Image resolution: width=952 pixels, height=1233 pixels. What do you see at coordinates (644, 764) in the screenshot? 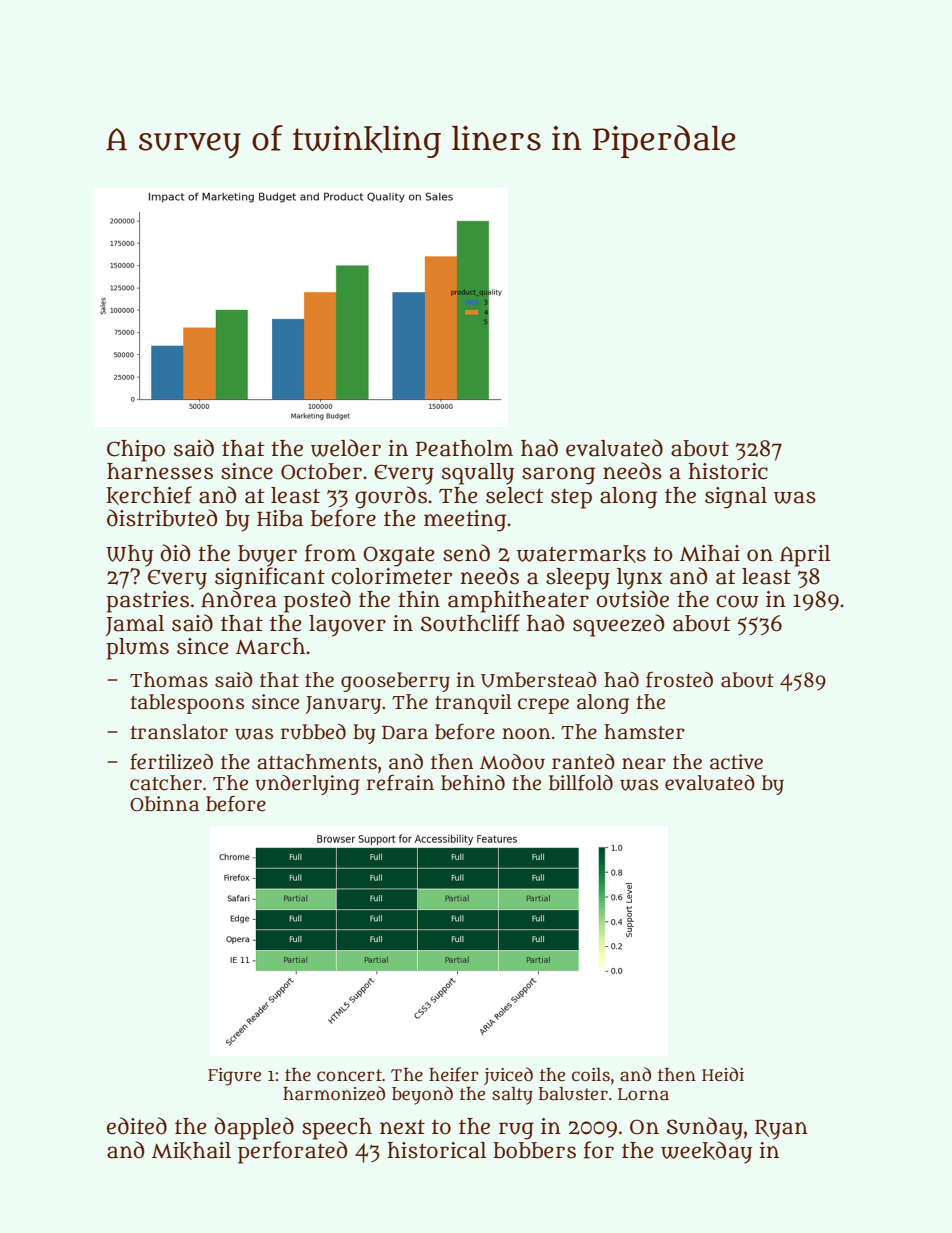
I see `near` at bounding box center [644, 764].
